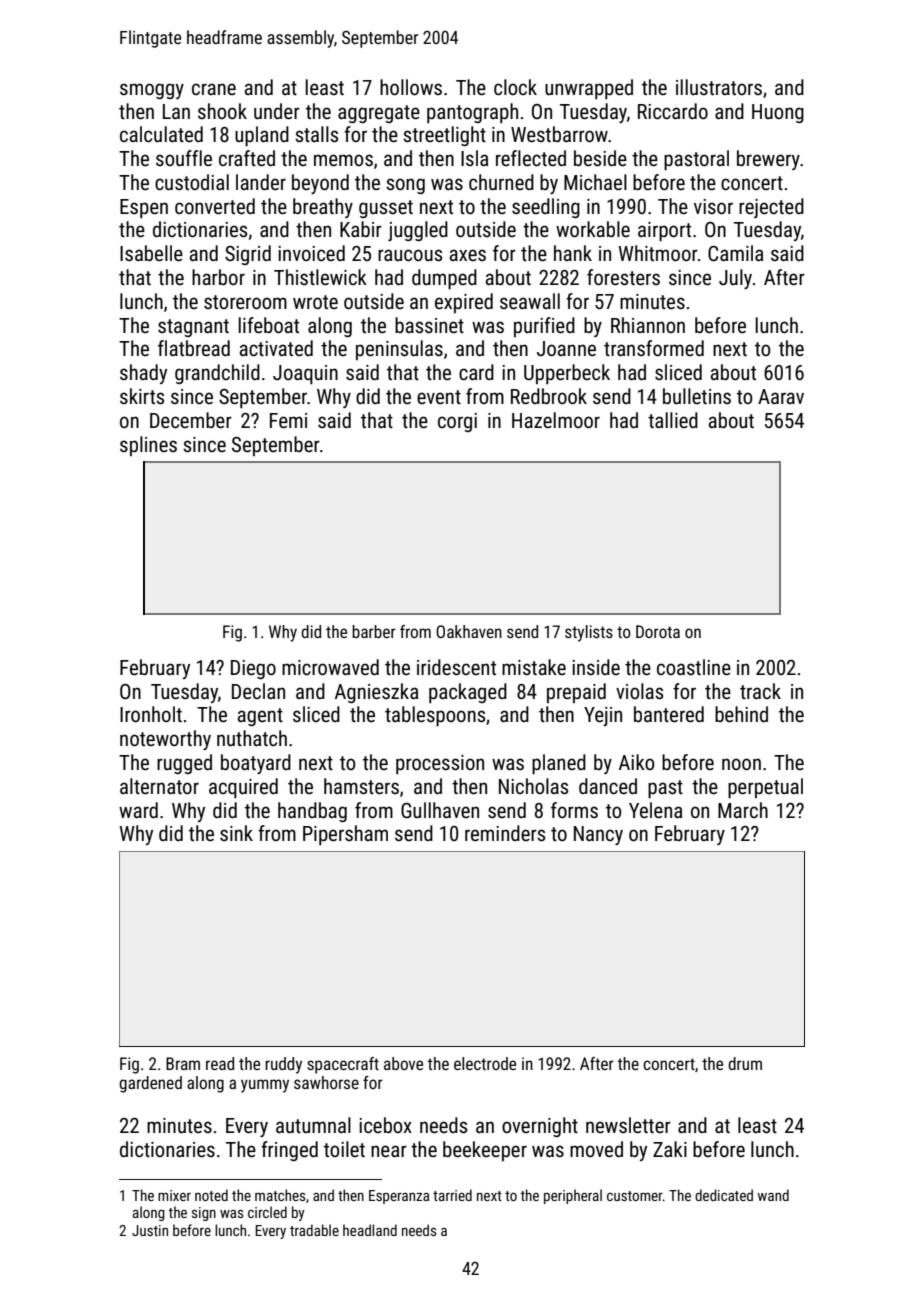 Image resolution: width=924 pixels, height=1314 pixels. I want to click on forms, so click(574, 810).
